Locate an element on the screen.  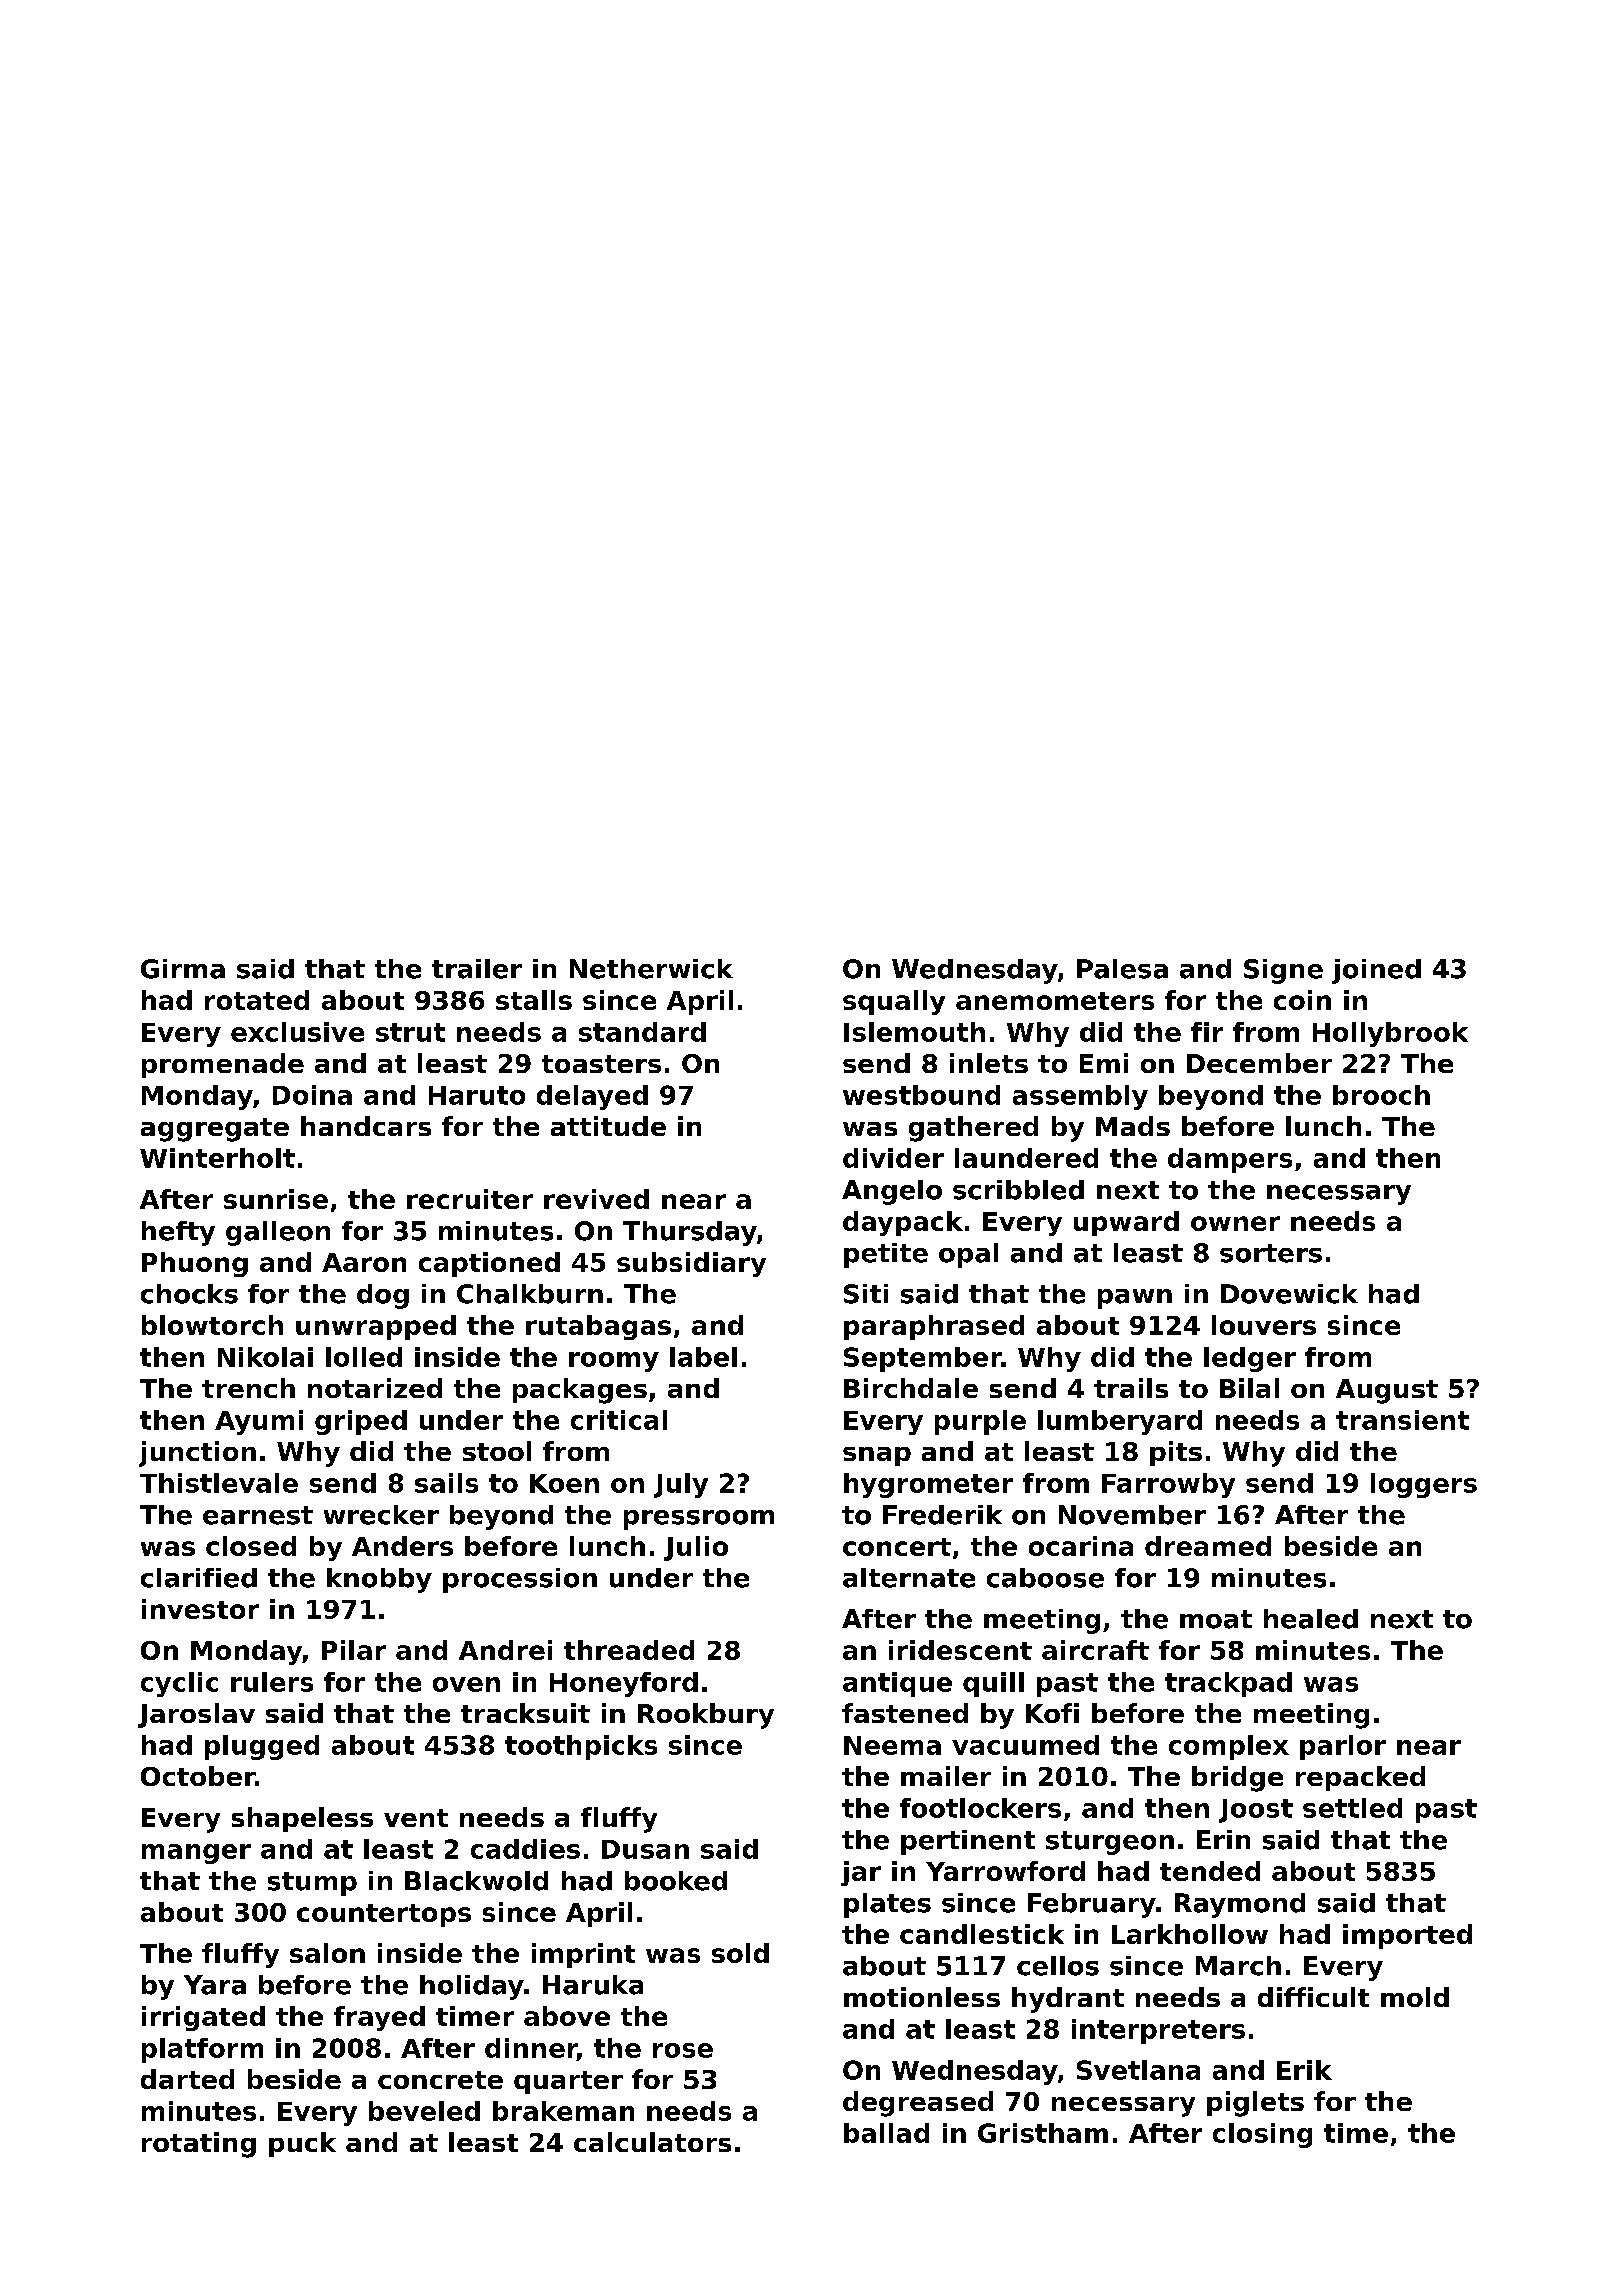
closing is located at coordinates (1262, 2135).
